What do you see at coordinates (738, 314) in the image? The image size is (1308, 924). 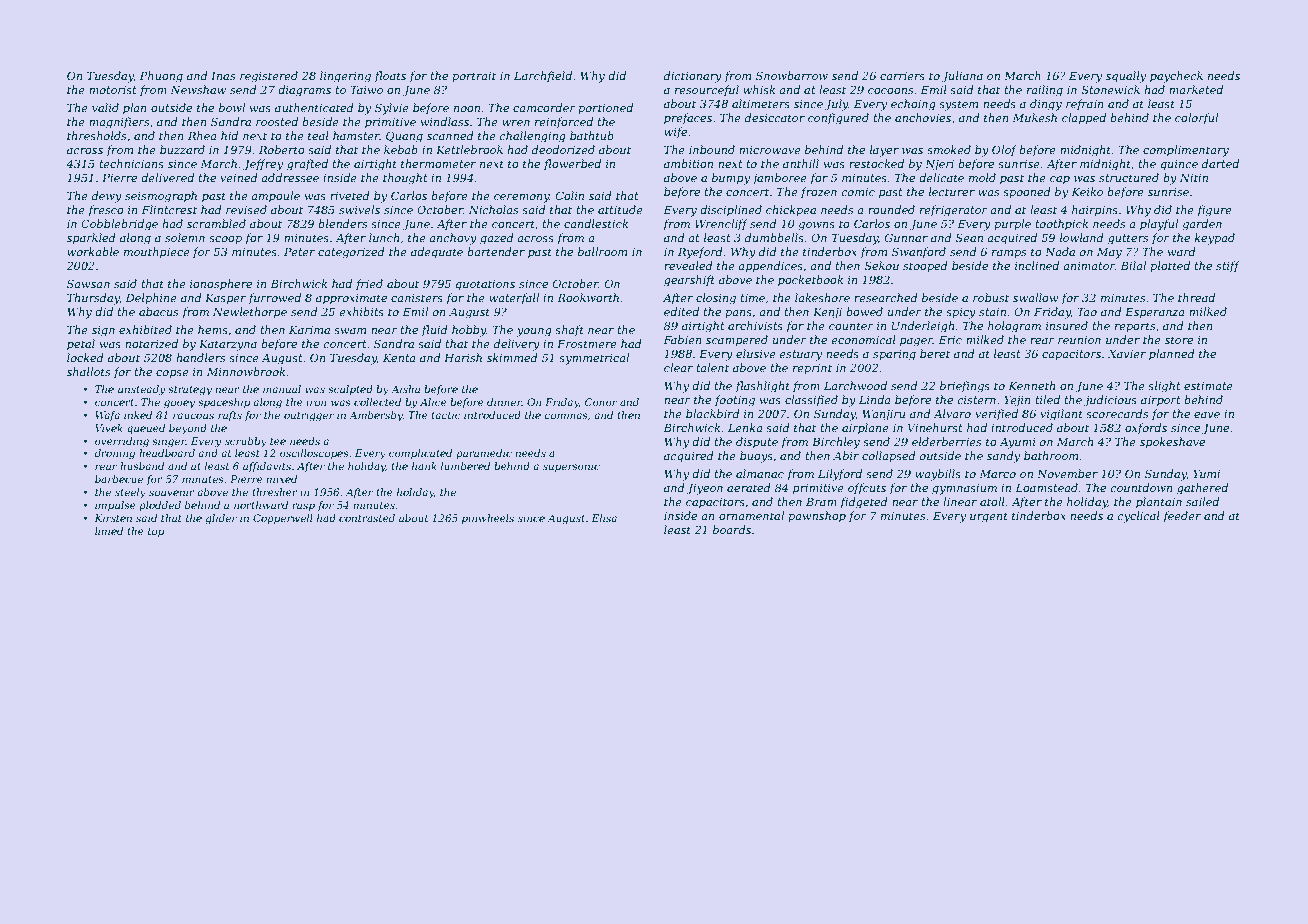 I see `pans` at bounding box center [738, 314].
